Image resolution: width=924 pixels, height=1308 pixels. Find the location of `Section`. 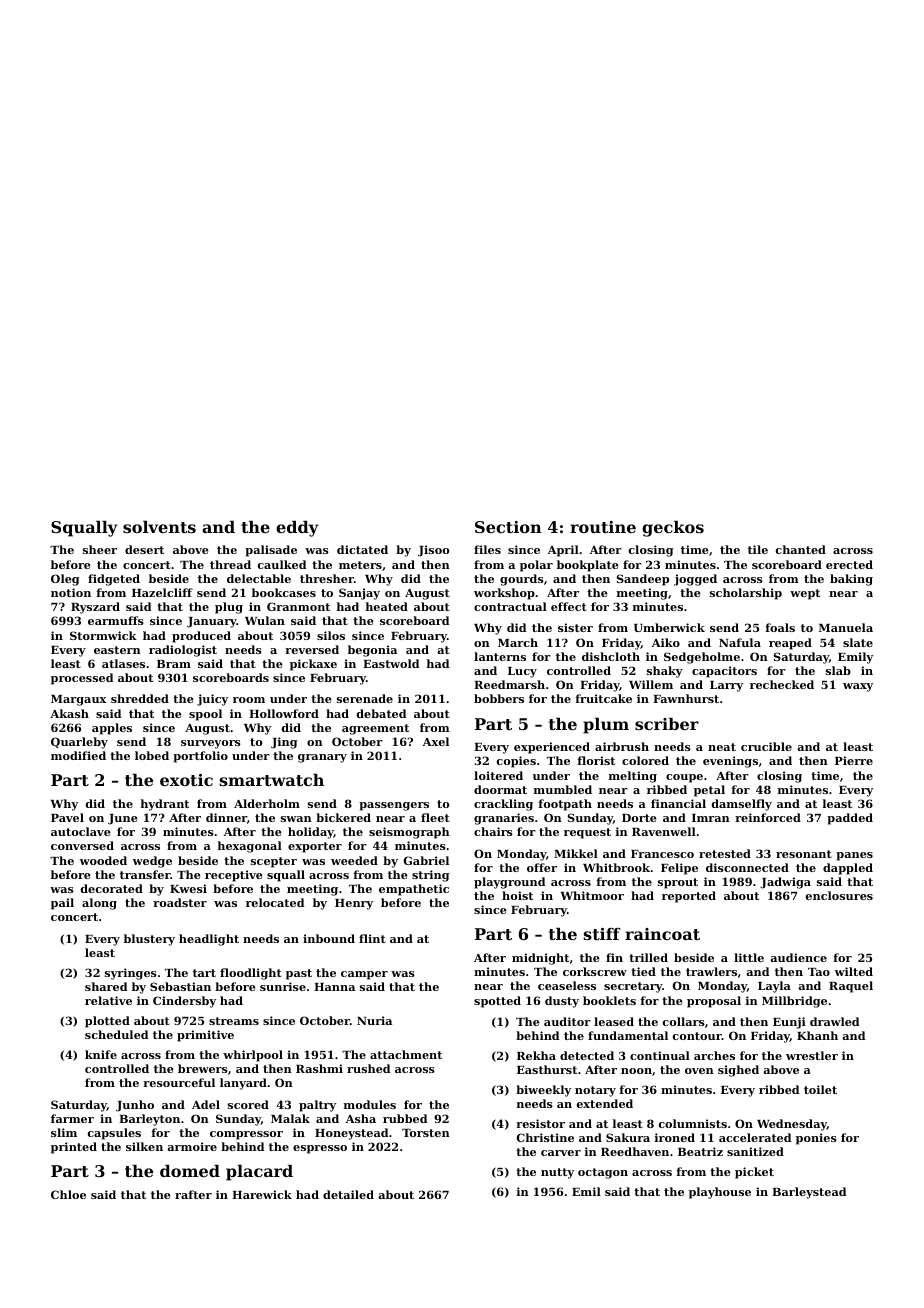

Section is located at coordinates (508, 527).
